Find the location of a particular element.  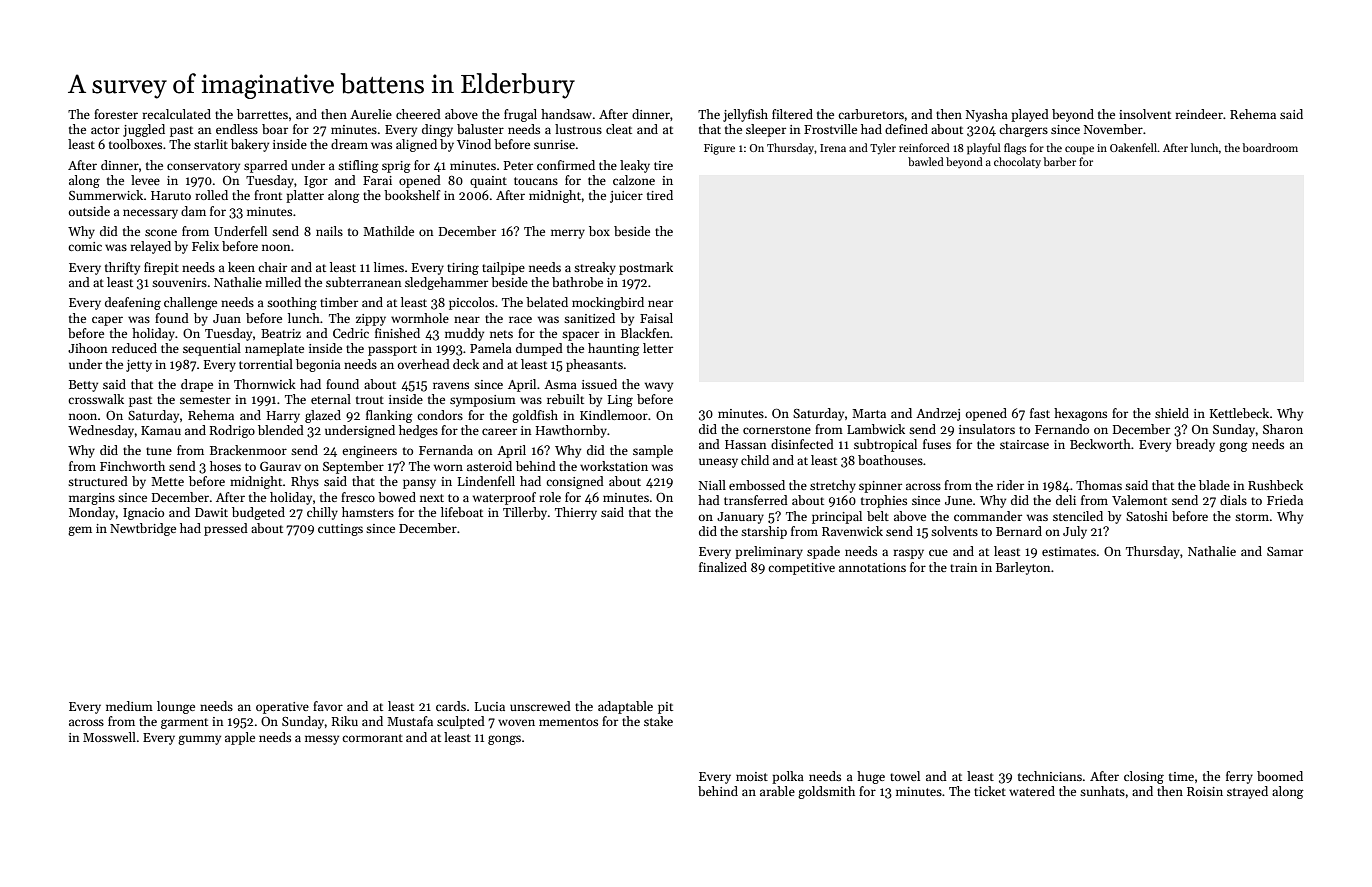

rider is located at coordinates (1010, 485).
